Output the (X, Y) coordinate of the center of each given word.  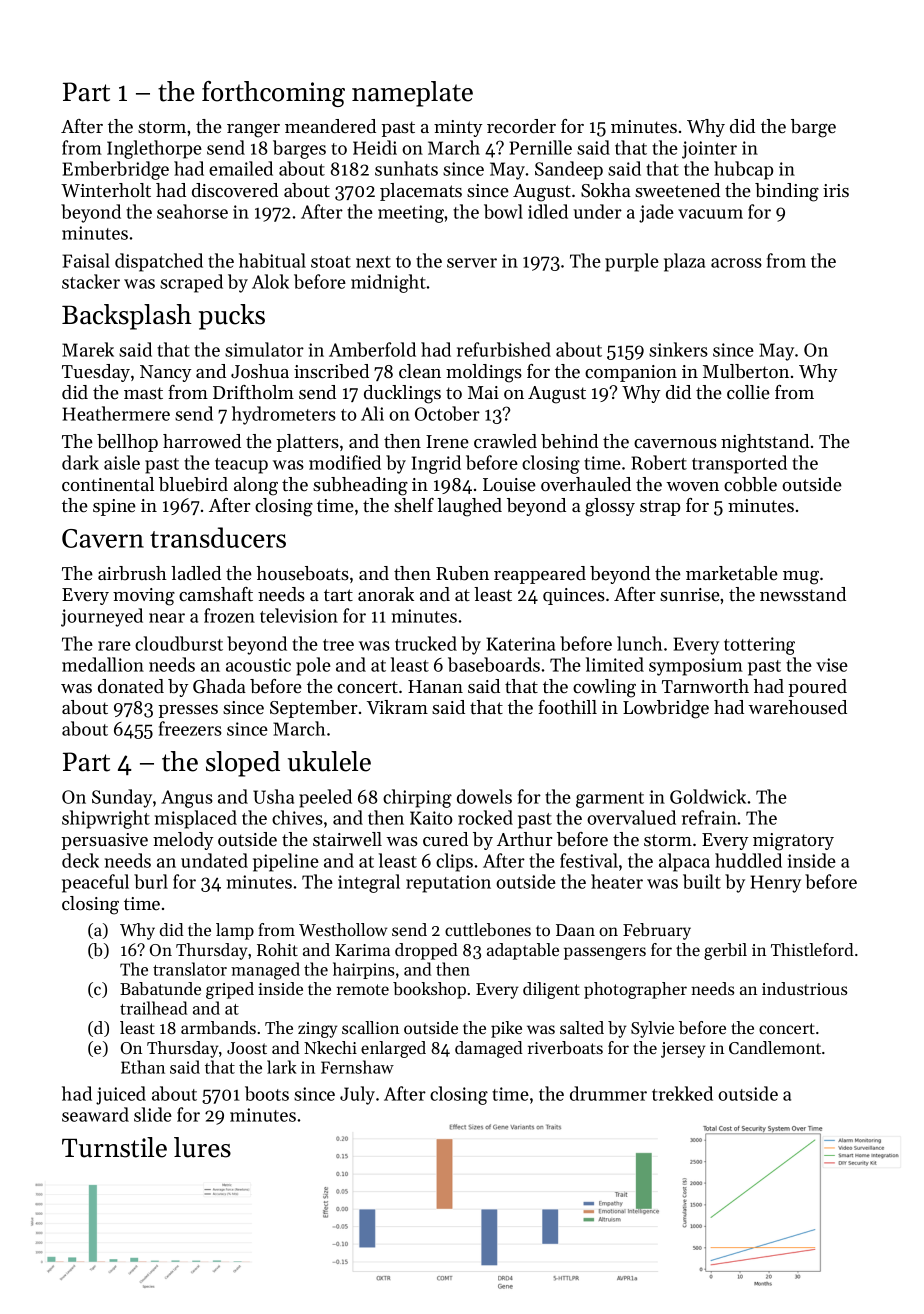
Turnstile (114, 1147)
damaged (489, 1049)
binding (787, 192)
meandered (330, 126)
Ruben (462, 573)
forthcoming (273, 94)
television (299, 615)
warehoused (797, 707)
